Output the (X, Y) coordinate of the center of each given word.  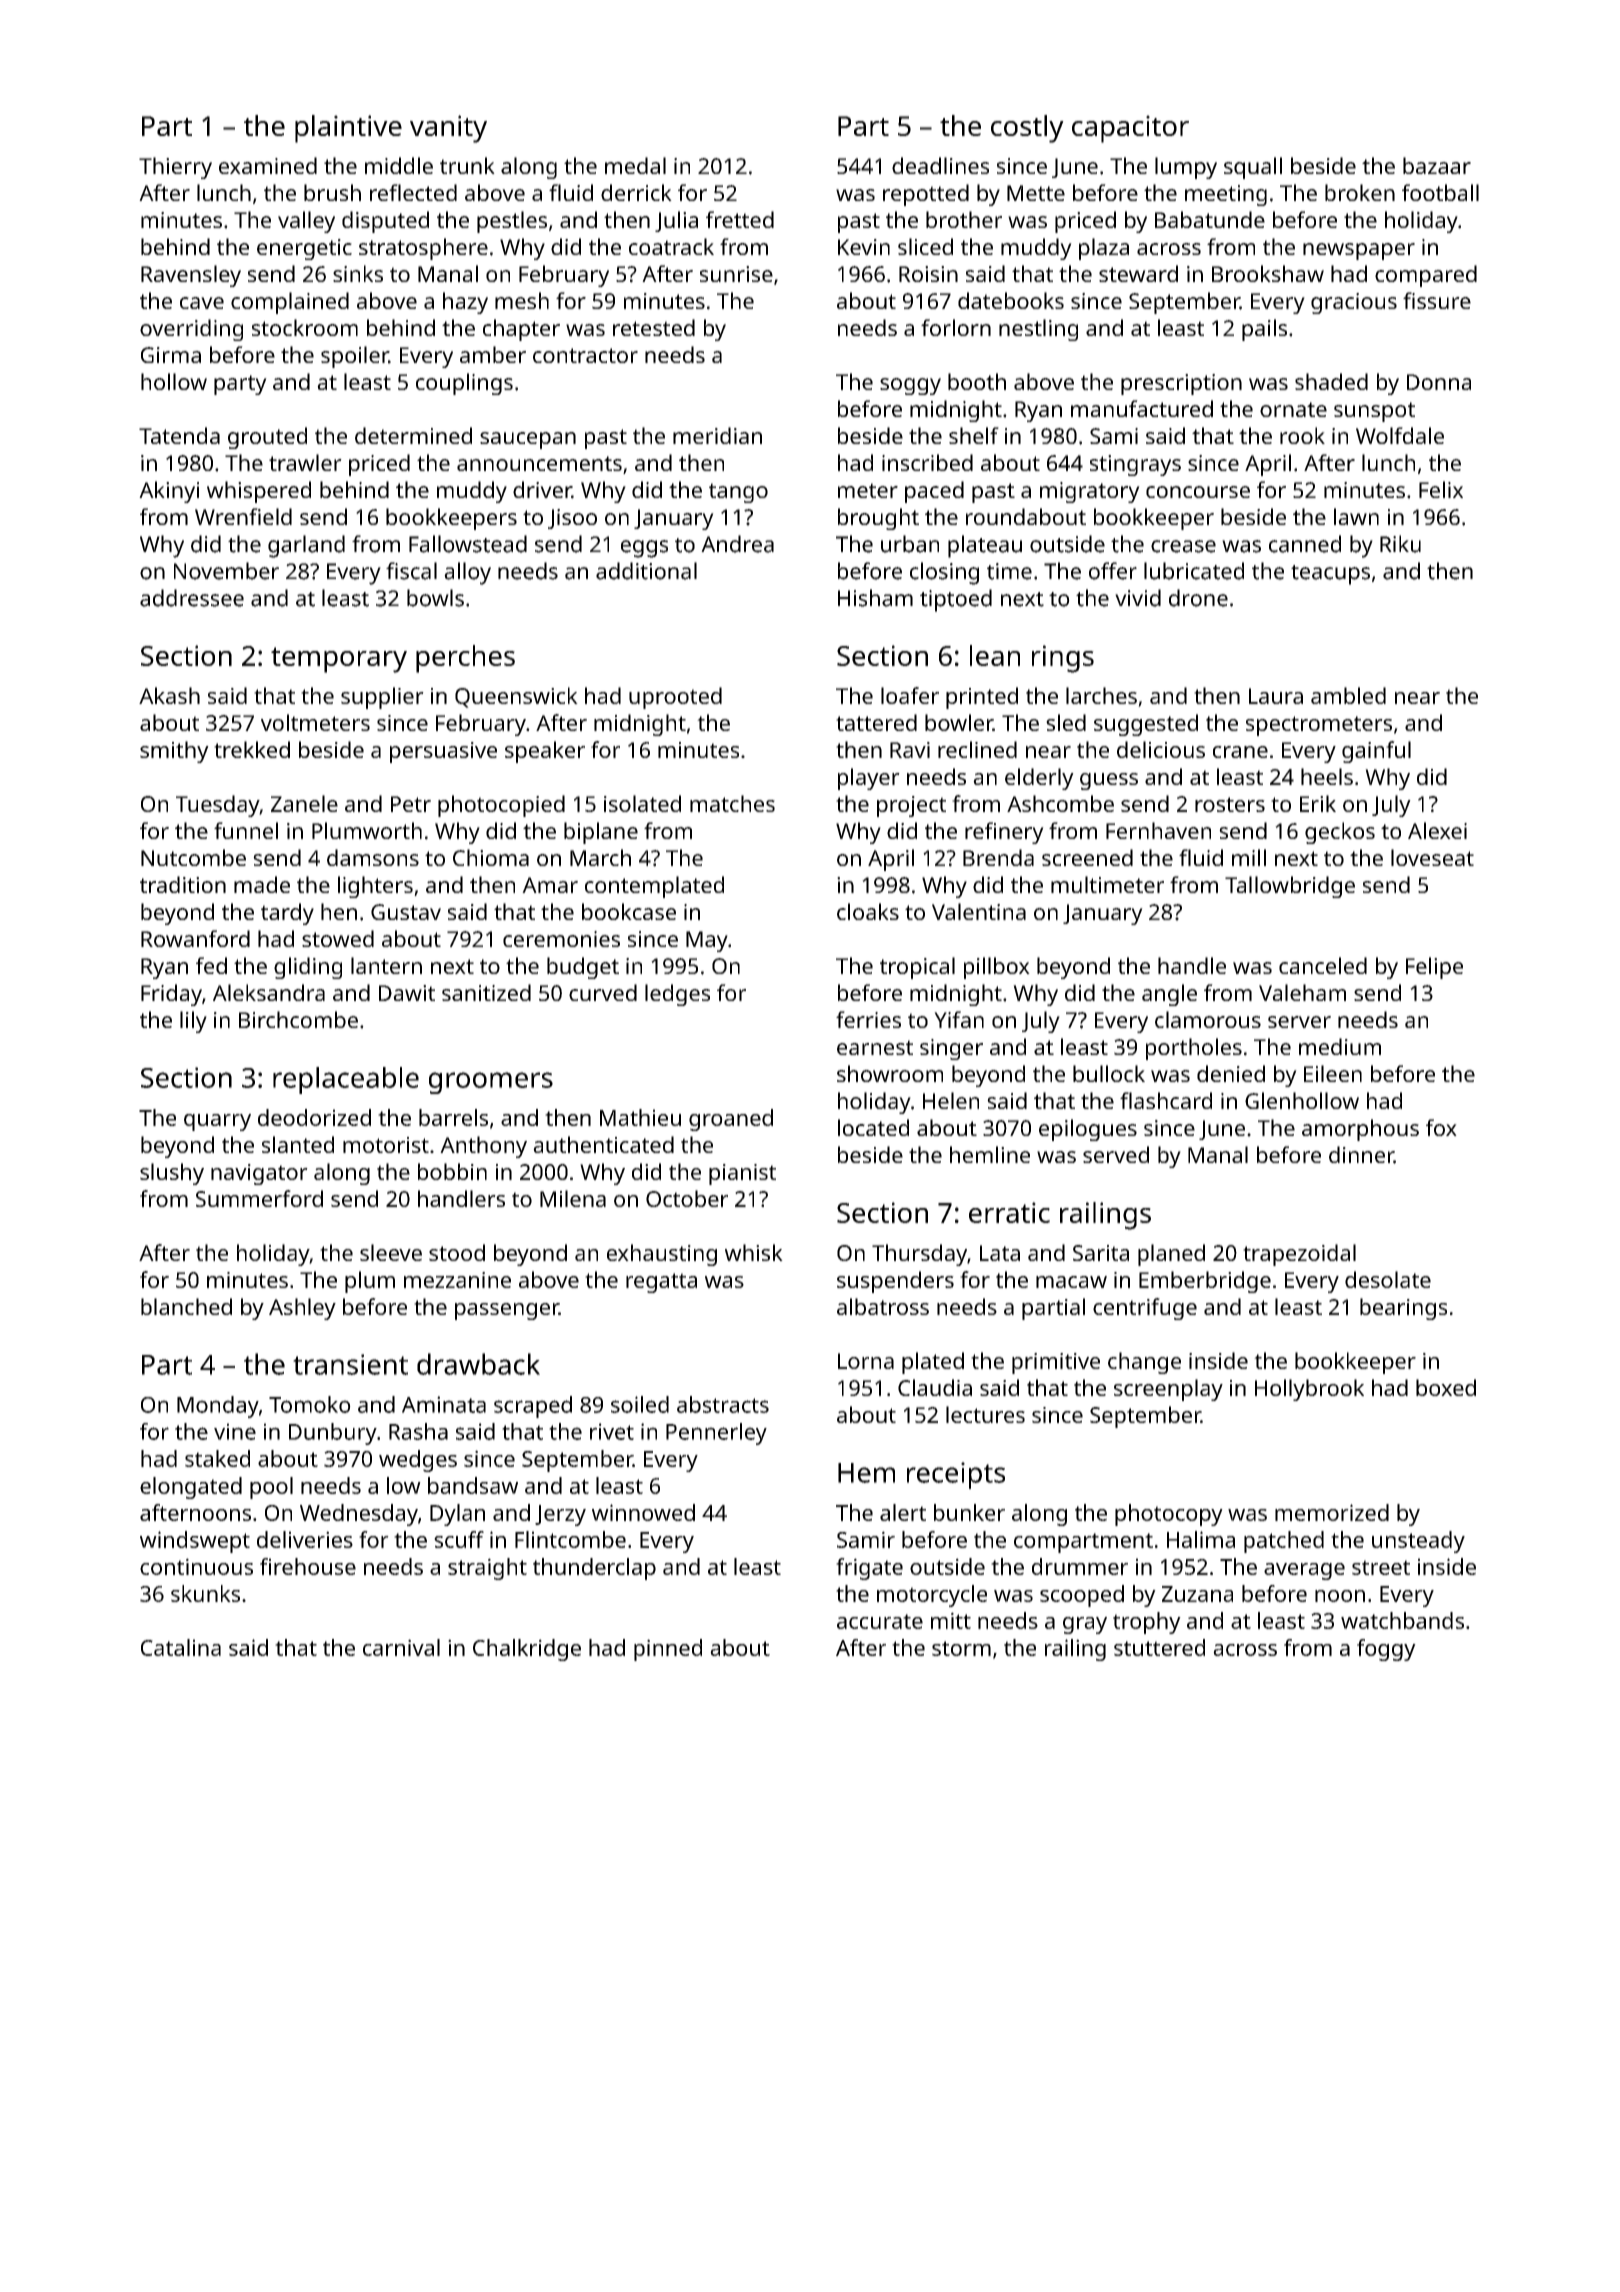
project (911, 806)
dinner (1361, 1154)
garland (306, 546)
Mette (1036, 193)
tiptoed (956, 600)
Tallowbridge (1290, 887)
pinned (668, 1650)
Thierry (175, 168)
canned (1305, 544)
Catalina (181, 1647)
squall (1253, 168)
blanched (186, 1306)
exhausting (662, 1255)
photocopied (501, 806)
